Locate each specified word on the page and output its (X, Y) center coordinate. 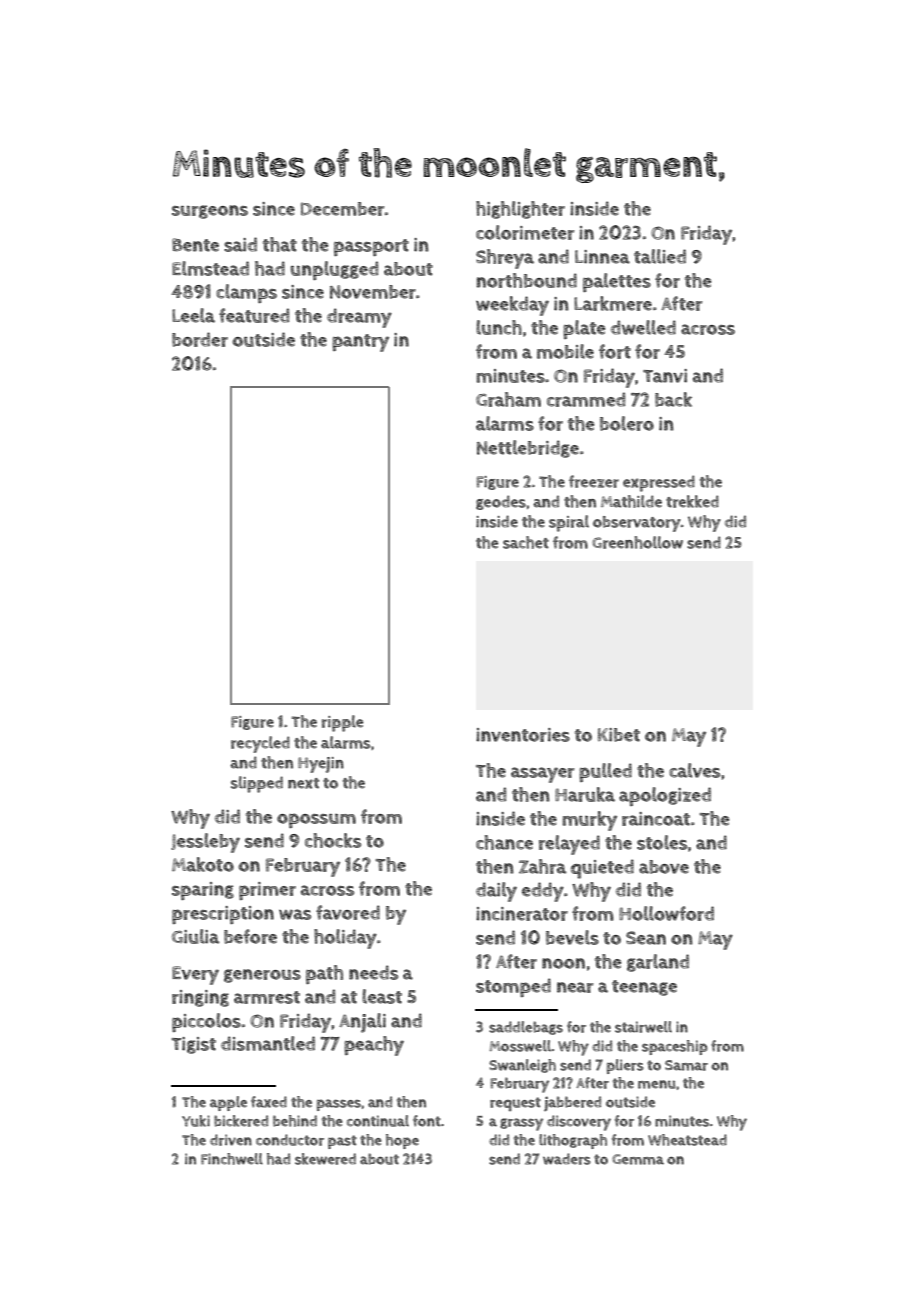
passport (371, 247)
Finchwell (232, 1159)
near (575, 987)
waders (567, 1159)
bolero (627, 423)
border (200, 339)
